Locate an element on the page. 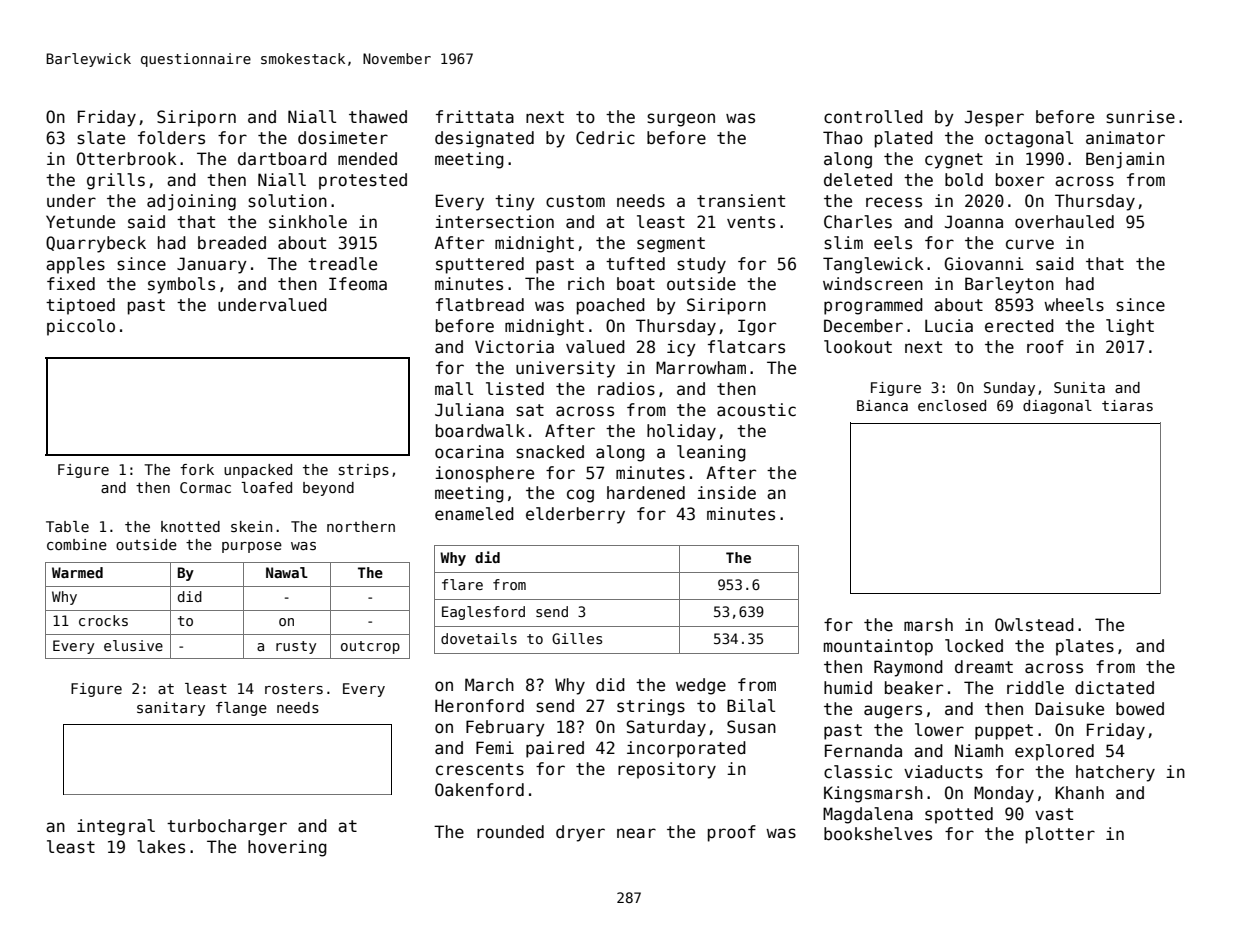  overhauled is located at coordinates (1064, 222).
